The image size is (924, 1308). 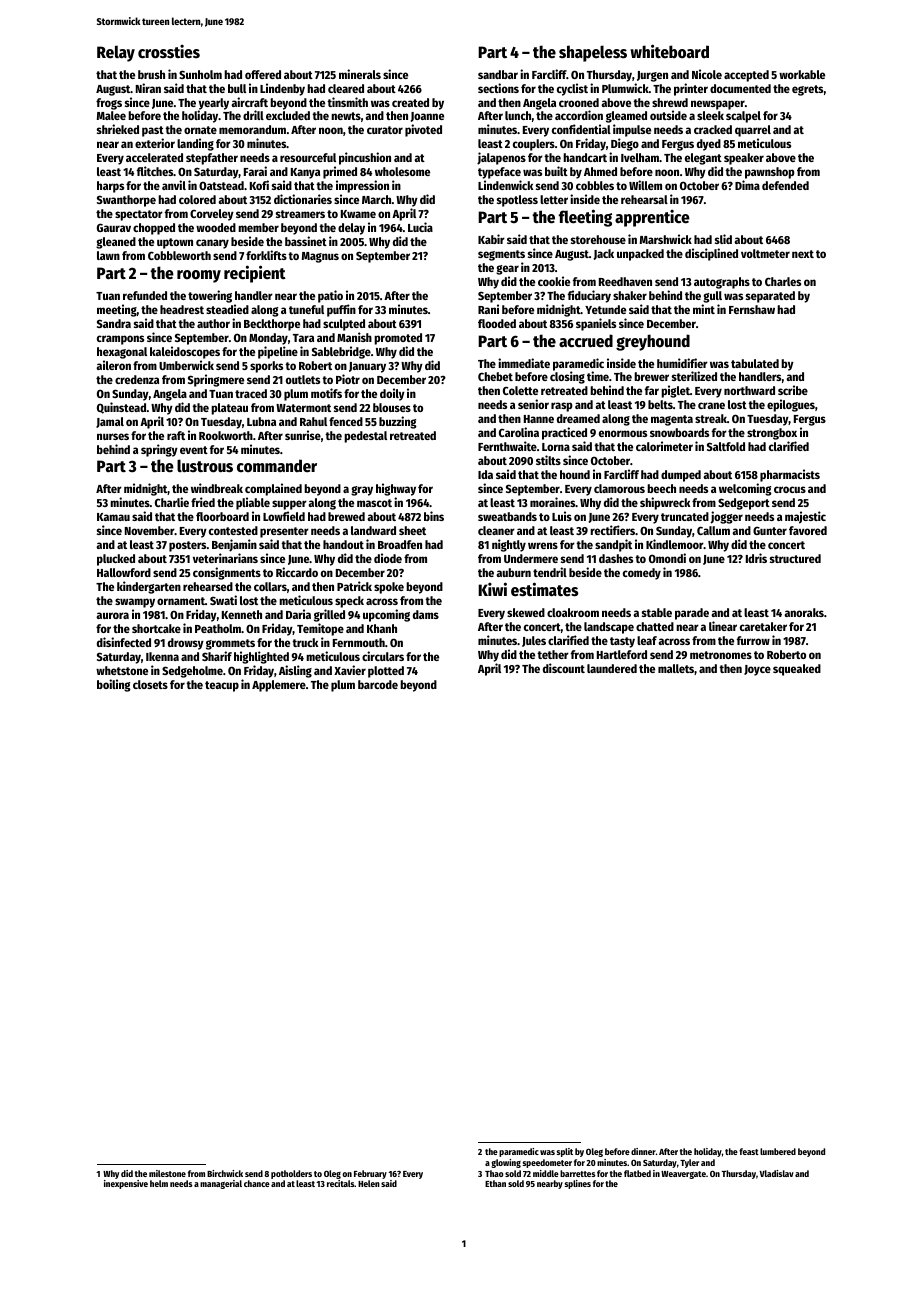 I want to click on spoke, so click(x=389, y=588).
